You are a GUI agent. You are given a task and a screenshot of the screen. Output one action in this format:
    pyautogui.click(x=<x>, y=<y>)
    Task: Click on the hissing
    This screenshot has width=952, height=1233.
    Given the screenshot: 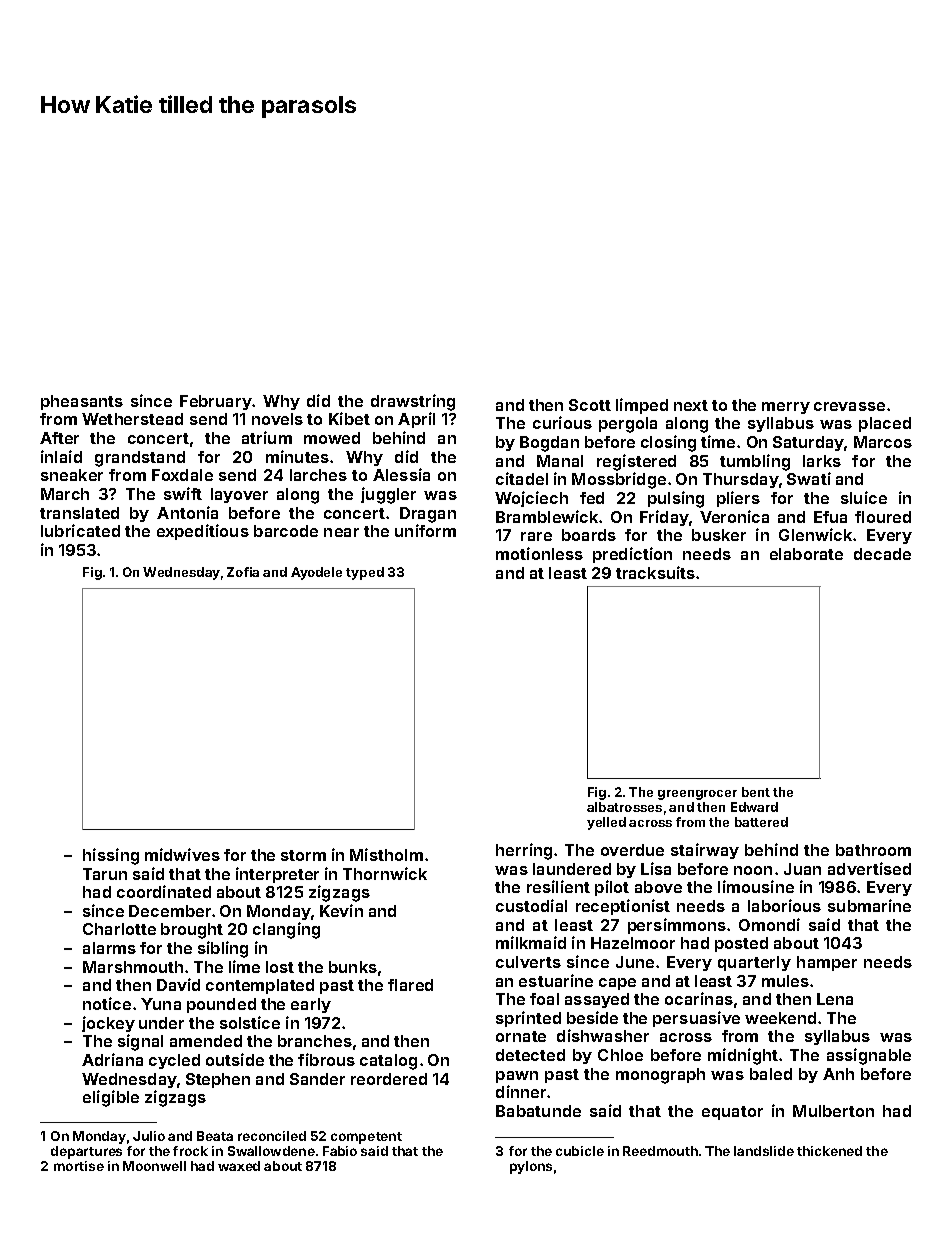 What is the action you would take?
    pyautogui.click(x=111, y=856)
